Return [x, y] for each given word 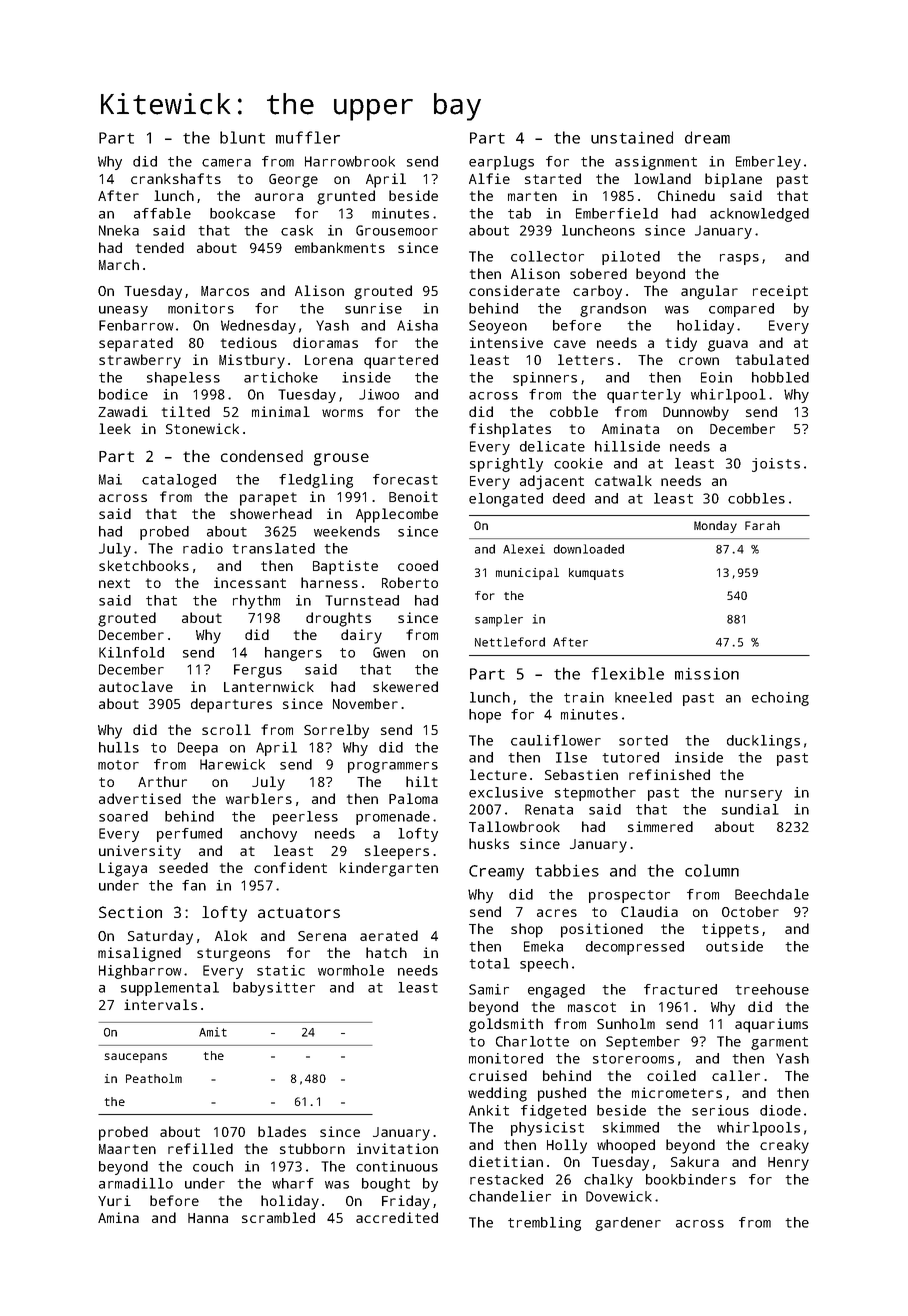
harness [329, 582]
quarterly [644, 396]
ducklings [763, 742]
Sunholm [626, 1023]
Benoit [413, 496]
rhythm [256, 602]
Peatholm [154, 1078]
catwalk [623, 480]
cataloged [179, 481]
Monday [715, 527]
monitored [506, 1058]
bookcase [242, 213]
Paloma [413, 798]
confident [290, 867]
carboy [597, 292]
